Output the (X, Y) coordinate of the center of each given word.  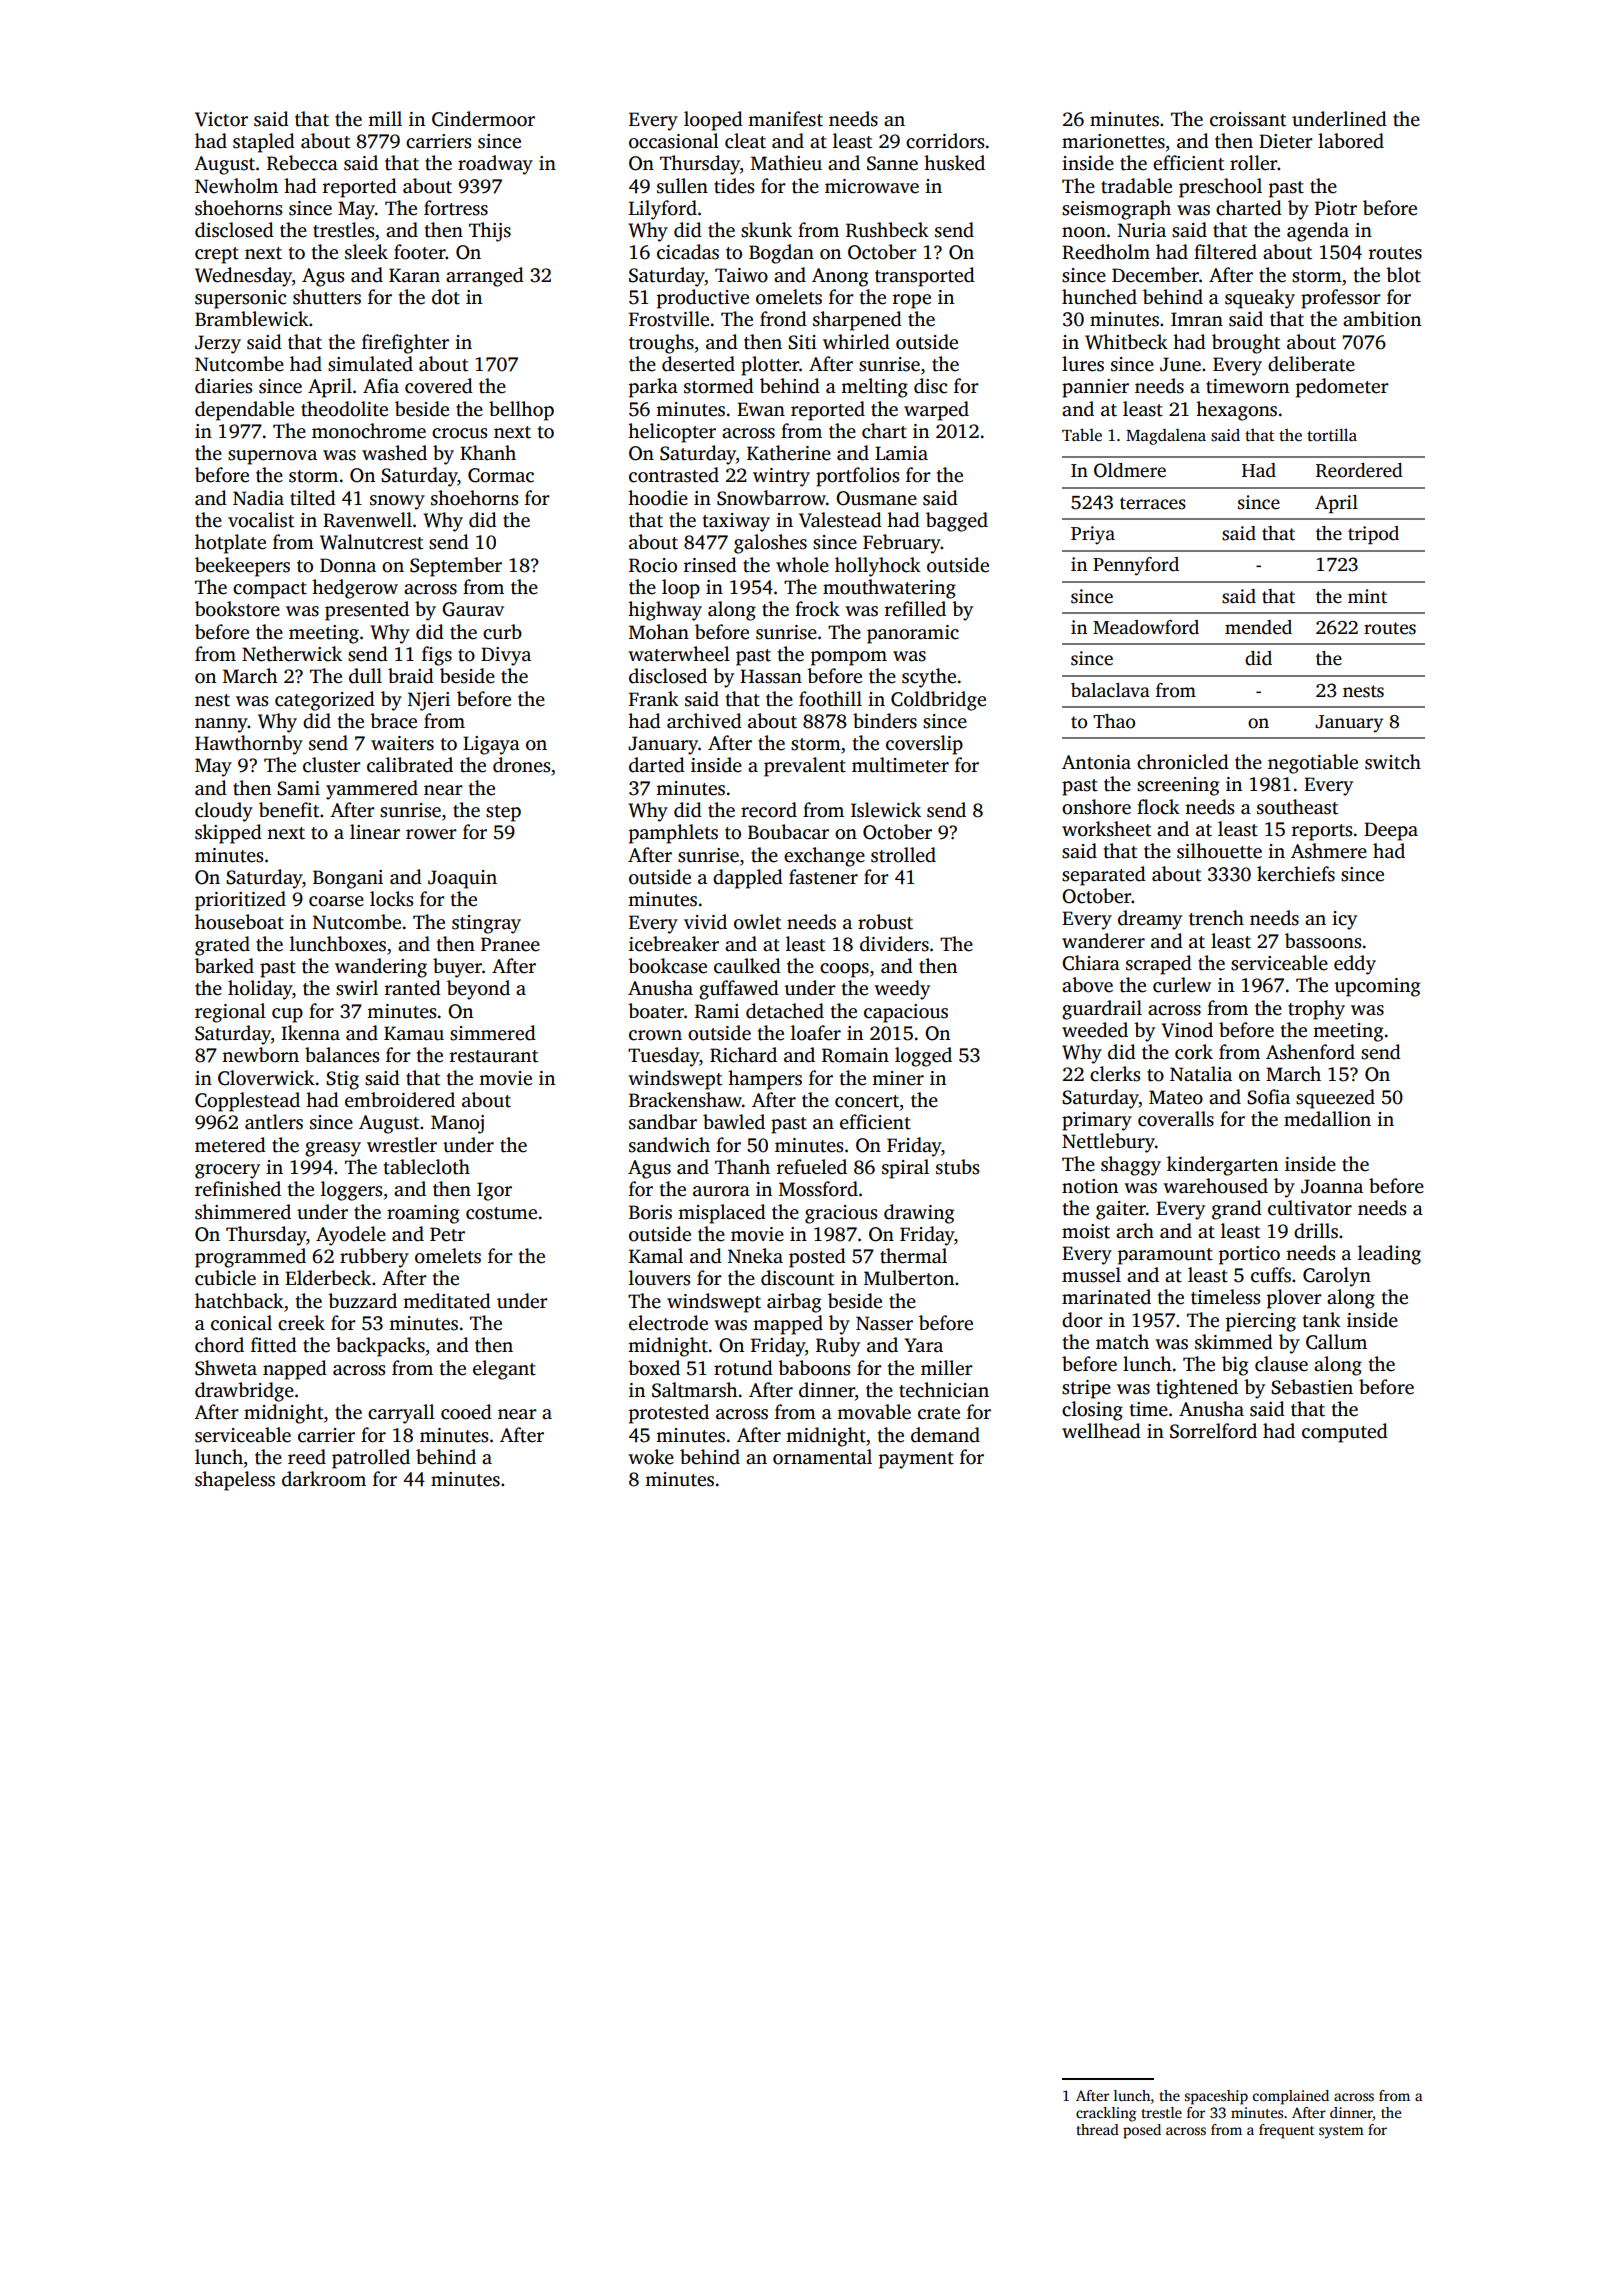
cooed (466, 1412)
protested (669, 1414)
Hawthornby (249, 745)
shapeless (235, 1481)
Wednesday (243, 277)
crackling (1106, 2114)
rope (912, 301)
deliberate (1311, 364)
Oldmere (1130, 470)
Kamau (414, 1033)
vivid (705, 922)
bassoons (1323, 941)
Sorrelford (1213, 1431)
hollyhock (878, 567)
